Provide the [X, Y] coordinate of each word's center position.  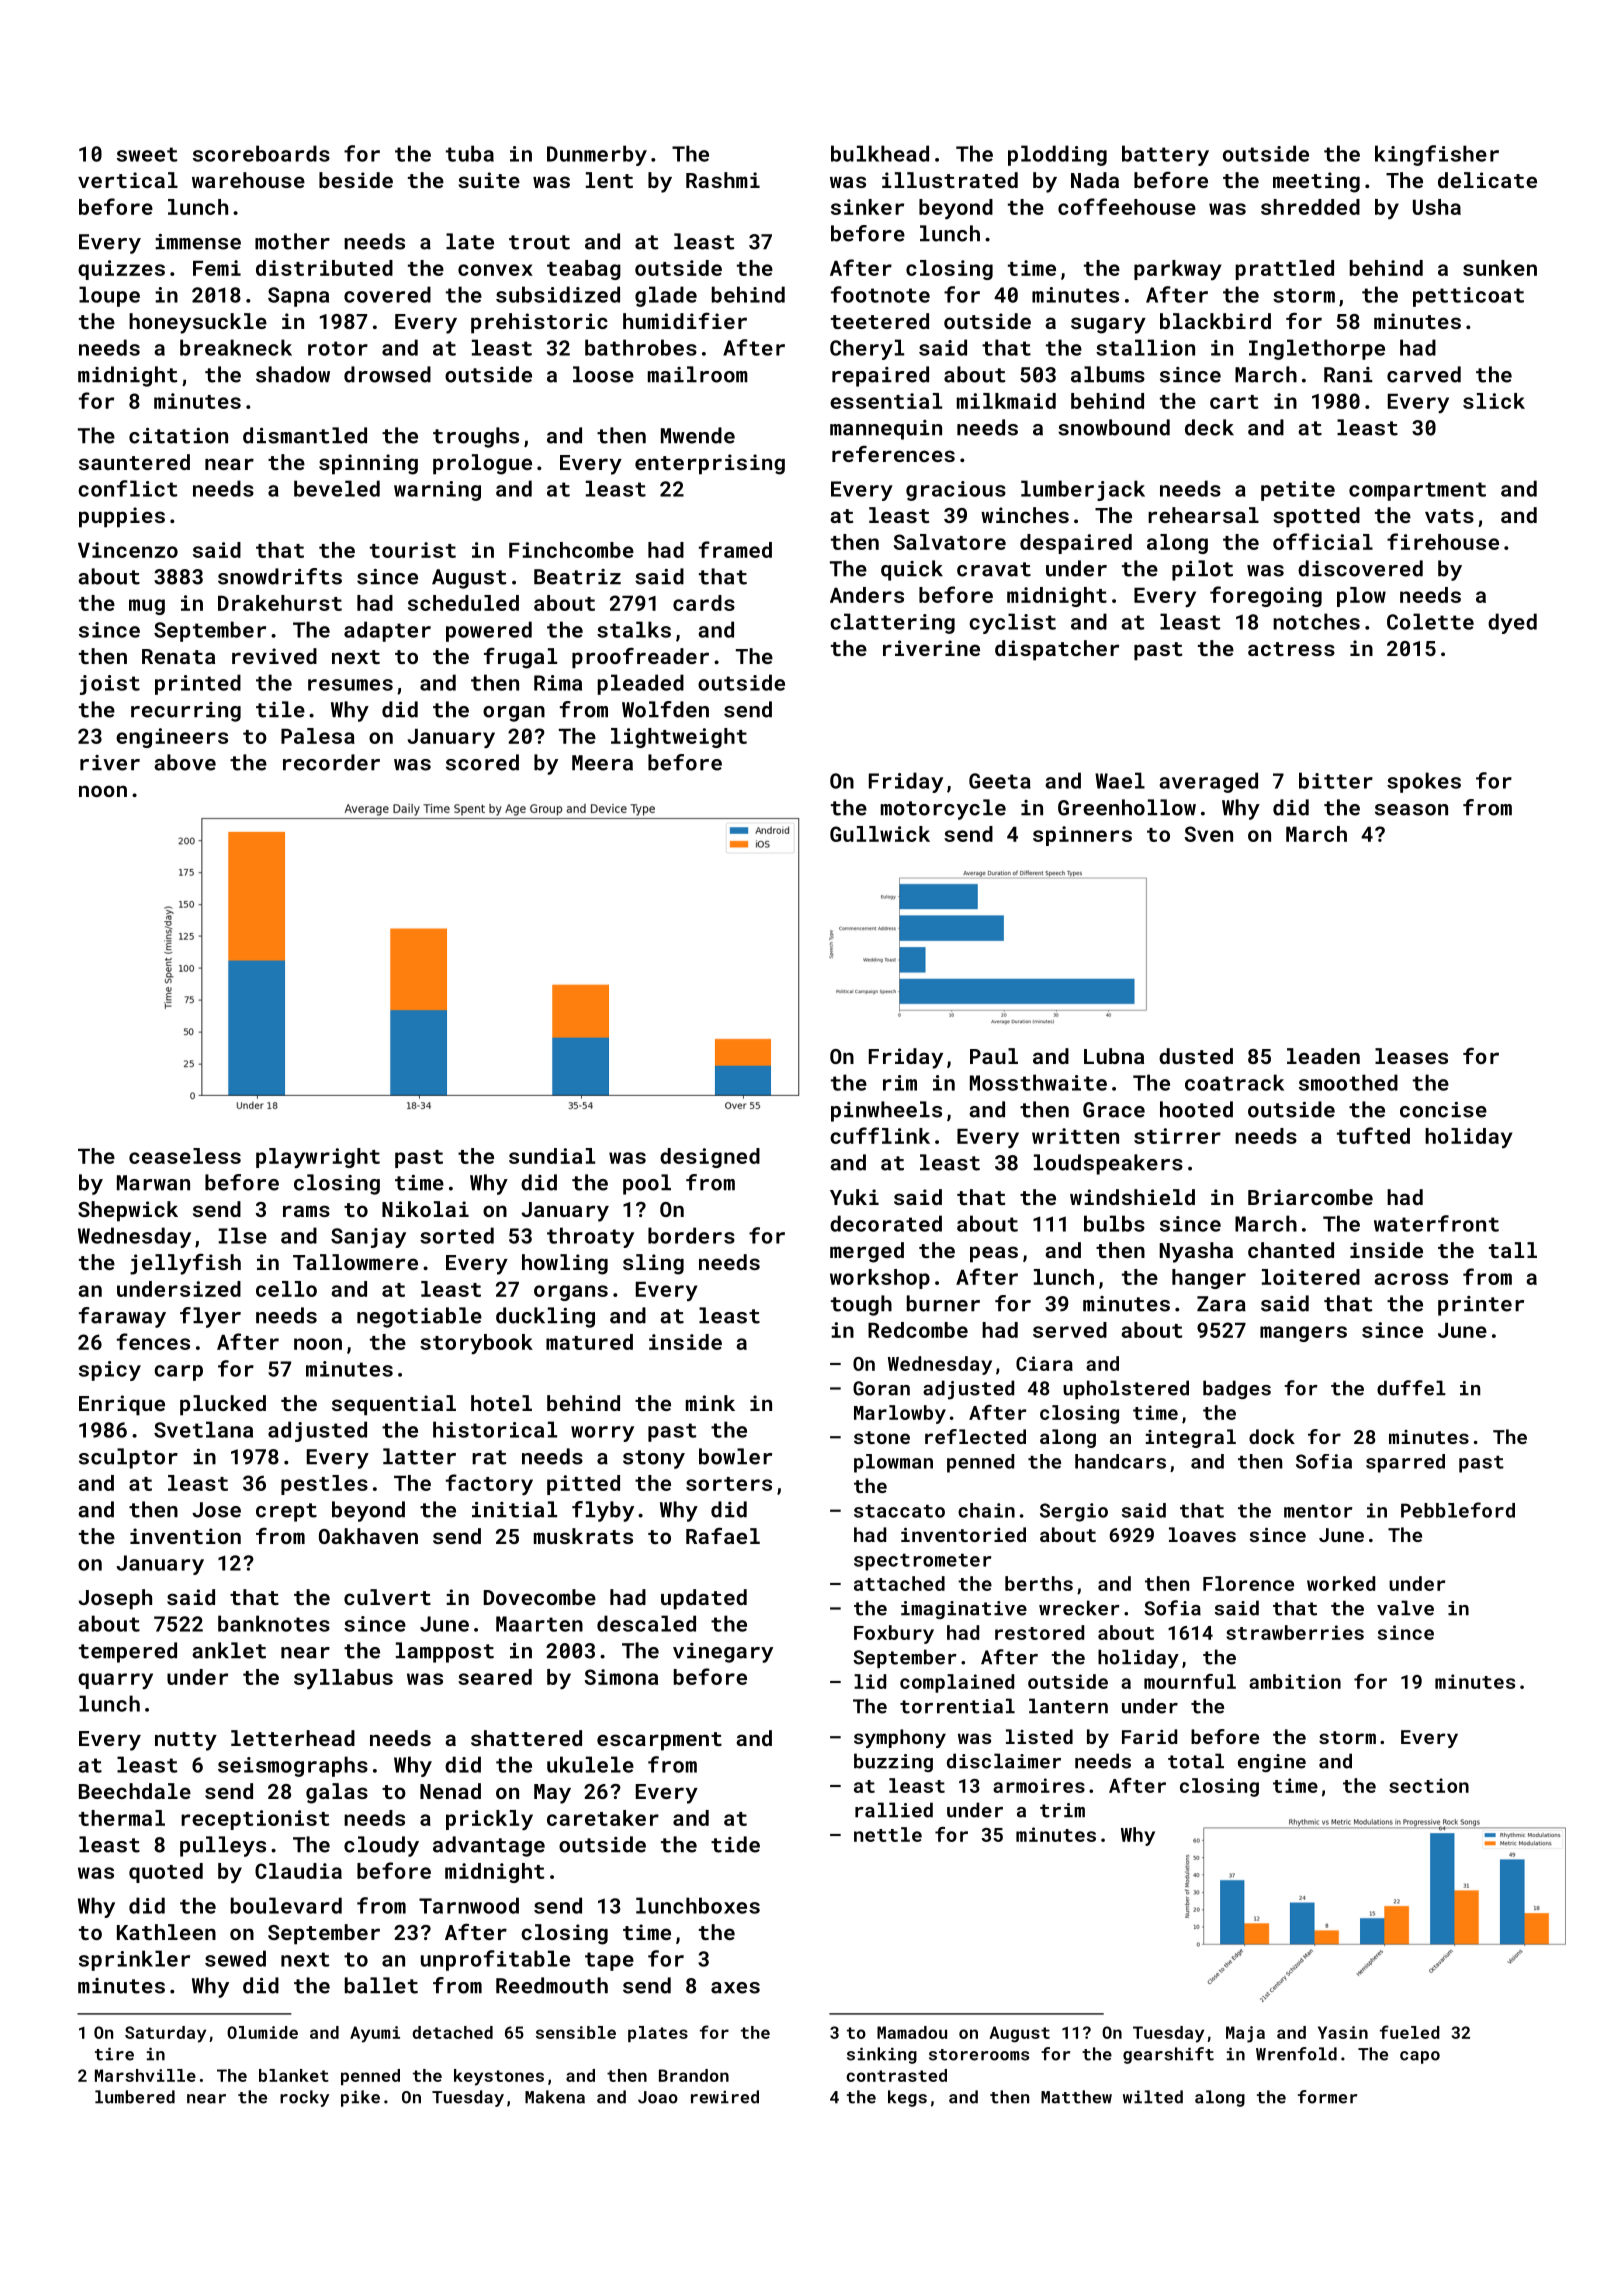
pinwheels [886, 1111]
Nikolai [425, 1209]
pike [360, 2098]
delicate [1487, 180]
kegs [907, 2098]
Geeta [1000, 781]
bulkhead [880, 153]
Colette [1430, 621]
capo [1420, 2057]
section [1429, 1785]
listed [1039, 1736]
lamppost [445, 1652]
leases [1411, 1056]
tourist [413, 550]
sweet [147, 154]
